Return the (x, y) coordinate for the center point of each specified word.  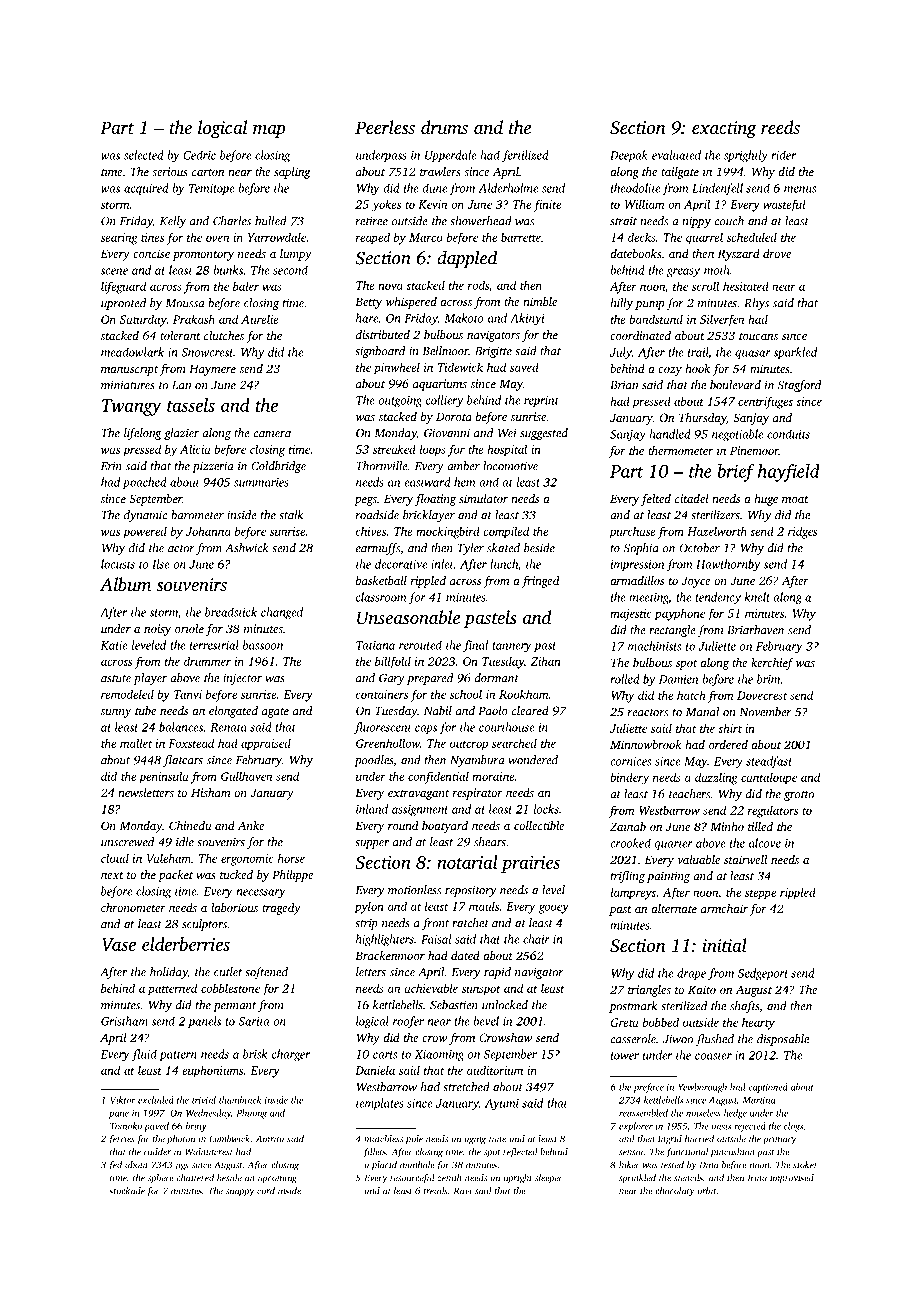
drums (444, 127)
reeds (780, 127)
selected (144, 155)
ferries (121, 1140)
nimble (540, 301)
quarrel (704, 238)
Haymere (212, 370)
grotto (799, 796)
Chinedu (190, 825)
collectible (539, 825)
